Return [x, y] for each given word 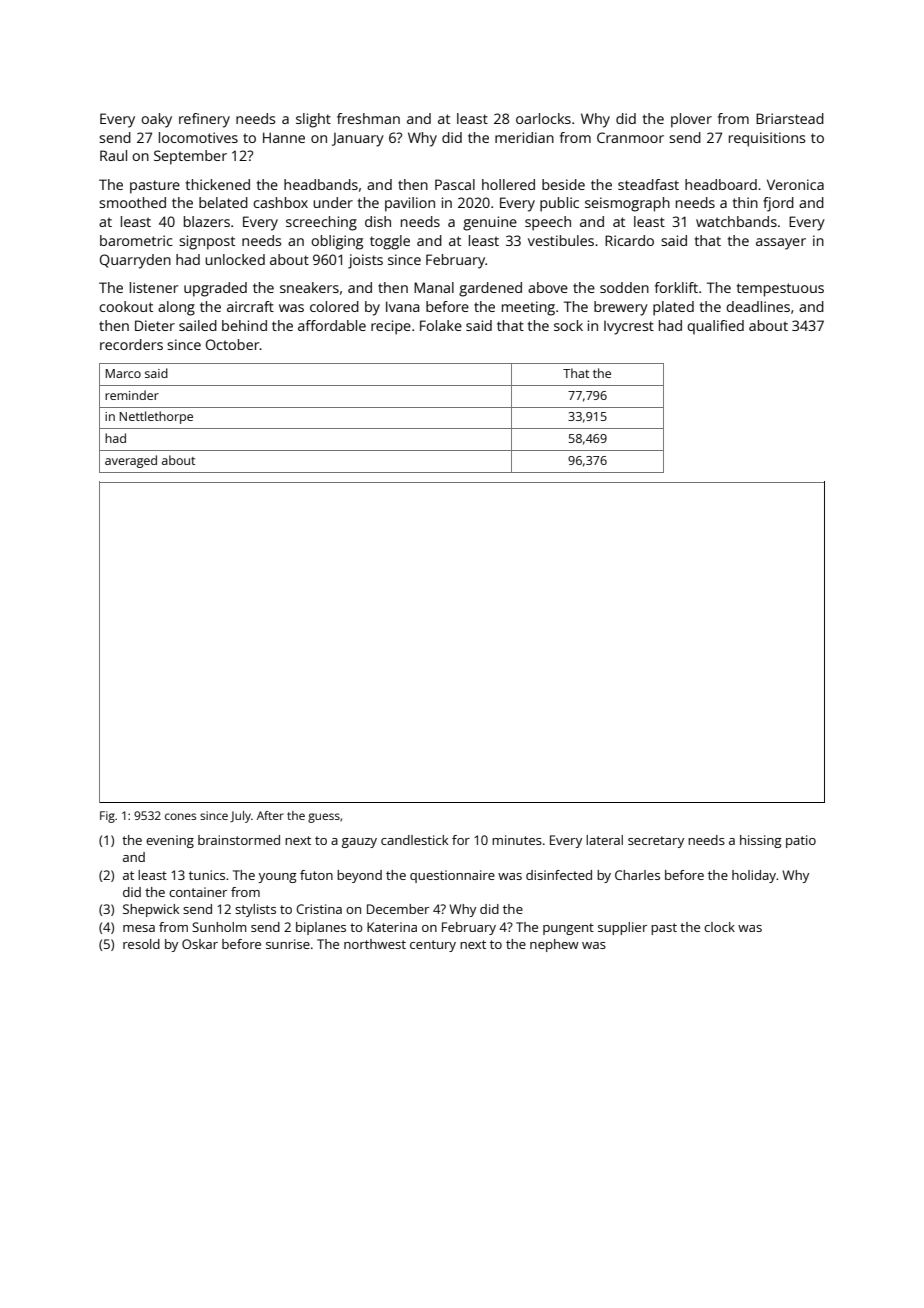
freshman [368, 118]
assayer [781, 244]
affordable [332, 325]
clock [719, 927]
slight [313, 120]
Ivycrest [629, 328]
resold [141, 944]
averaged [131, 461]
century [433, 946]
